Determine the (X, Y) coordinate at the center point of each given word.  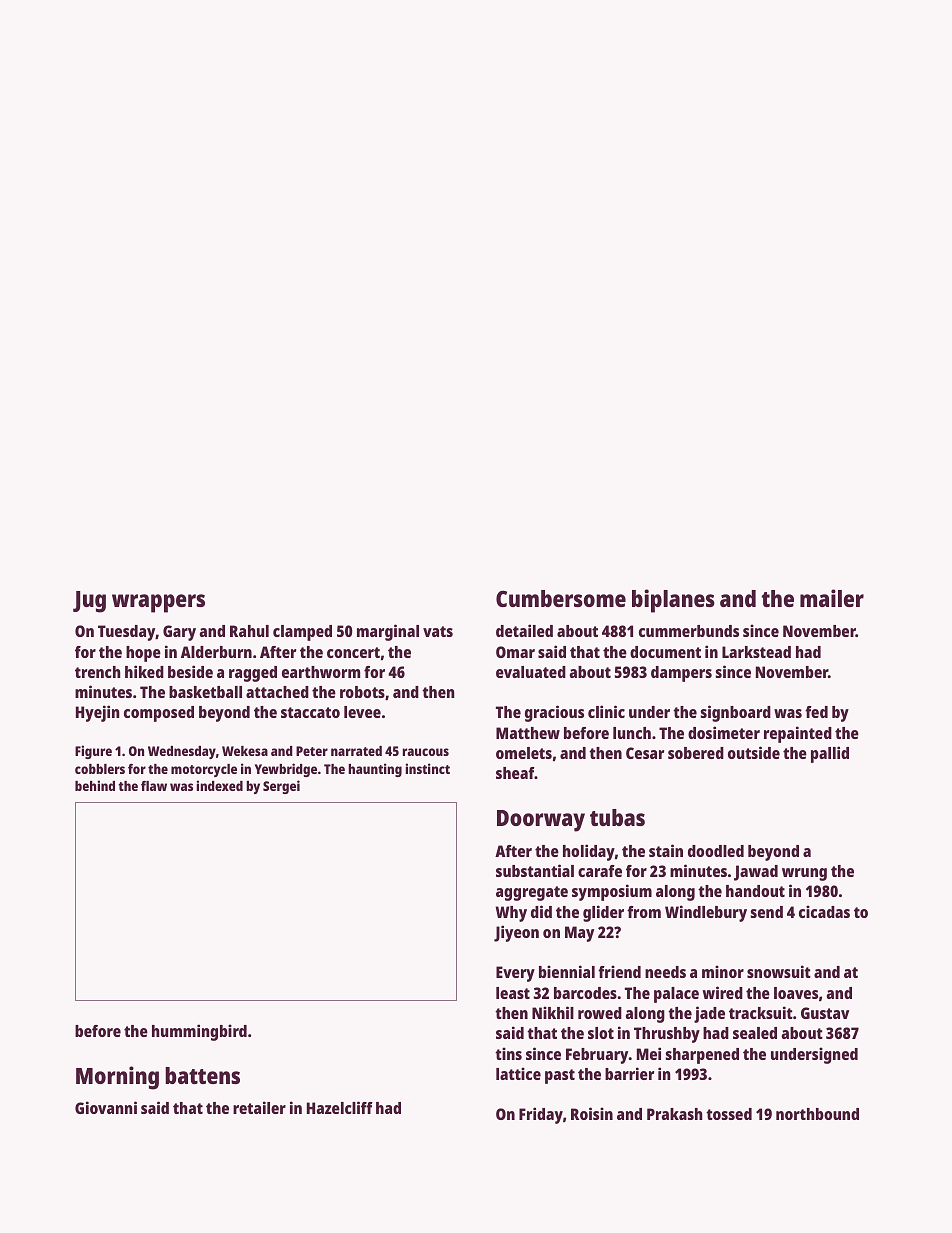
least (513, 993)
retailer (259, 1107)
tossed (729, 1114)
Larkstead (756, 652)
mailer (832, 598)
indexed (219, 785)
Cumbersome (561, 598)
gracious (554, 713)
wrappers (158, 603)
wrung (804, 874)
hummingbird (199, 1032)
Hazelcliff (340, 1107)
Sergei (281, 787)
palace (676, 995)
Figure (93, 752)
